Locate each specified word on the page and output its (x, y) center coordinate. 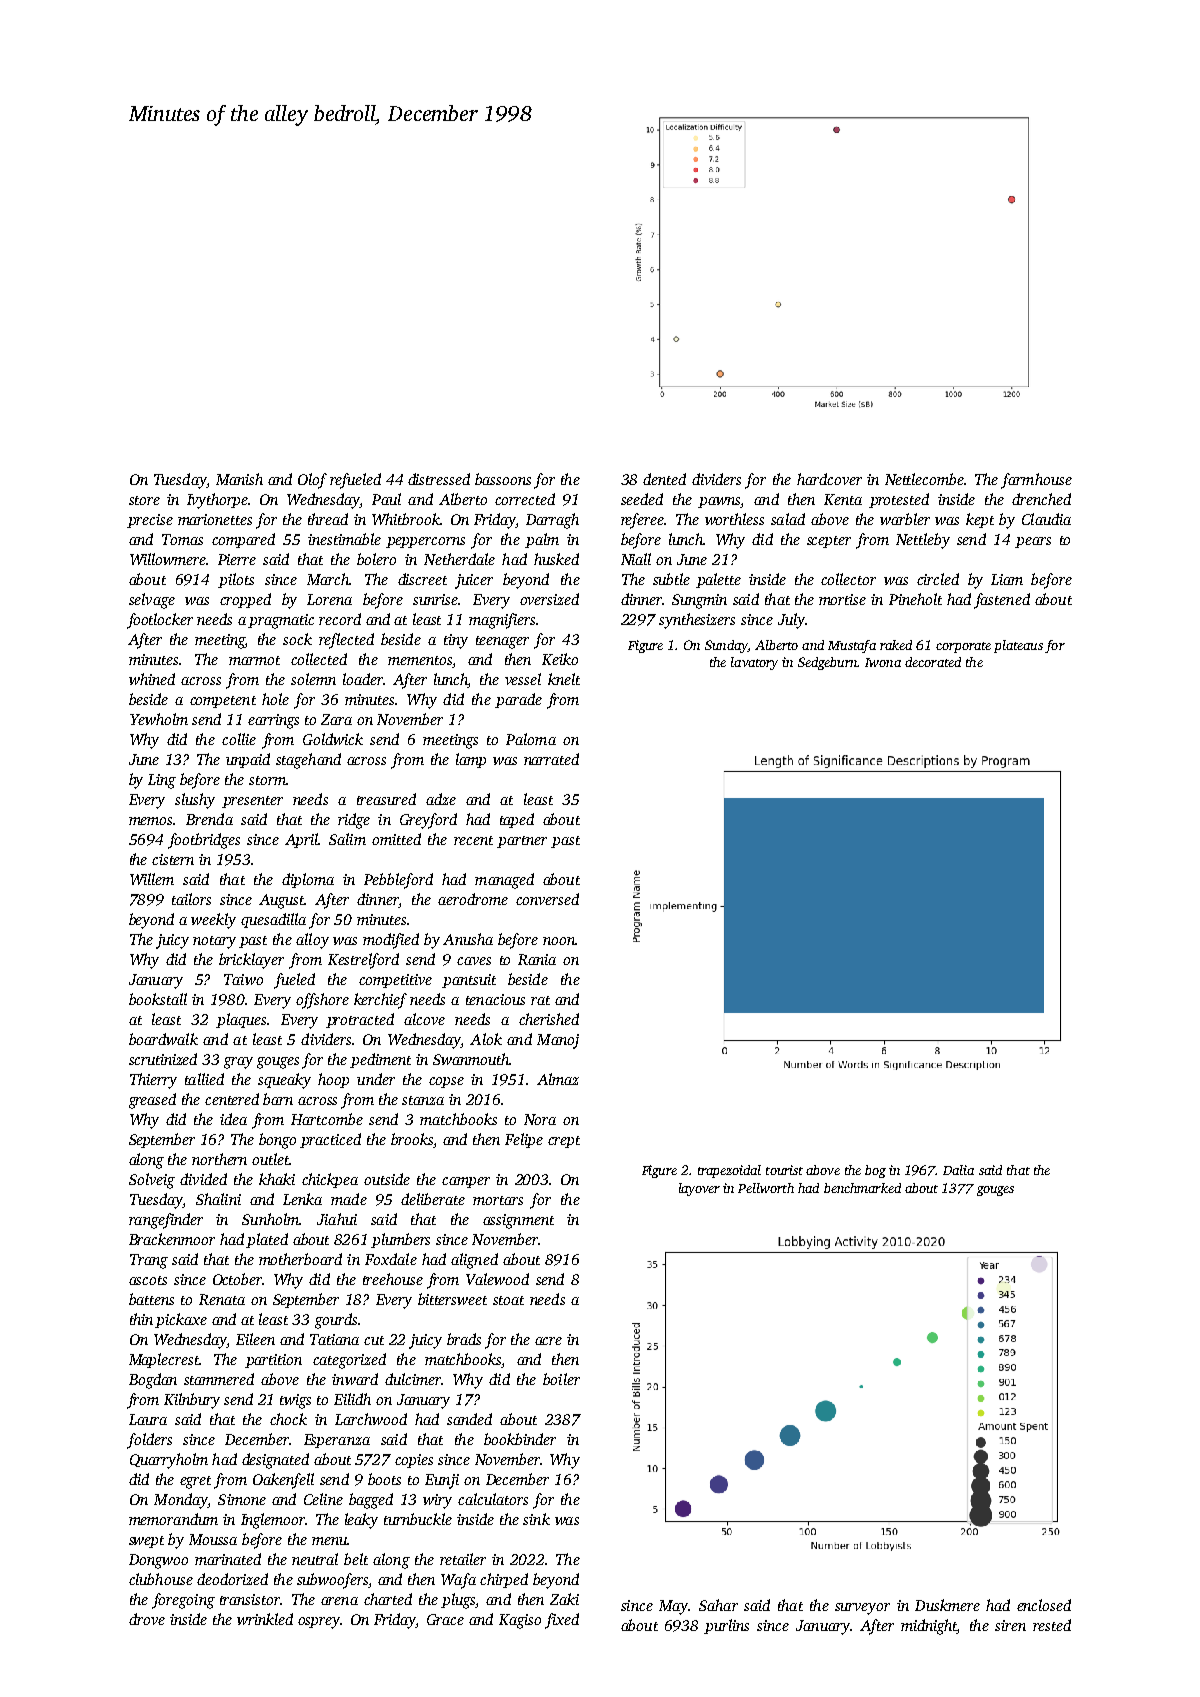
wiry (437, 1501)
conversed (547, 899)
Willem (152, 879)
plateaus (1018, 646)
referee (642, 521)
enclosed (1044, 1605)
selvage (152, 601)
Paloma (531, 739)
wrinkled (265, 1619)
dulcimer (413, 1379)
